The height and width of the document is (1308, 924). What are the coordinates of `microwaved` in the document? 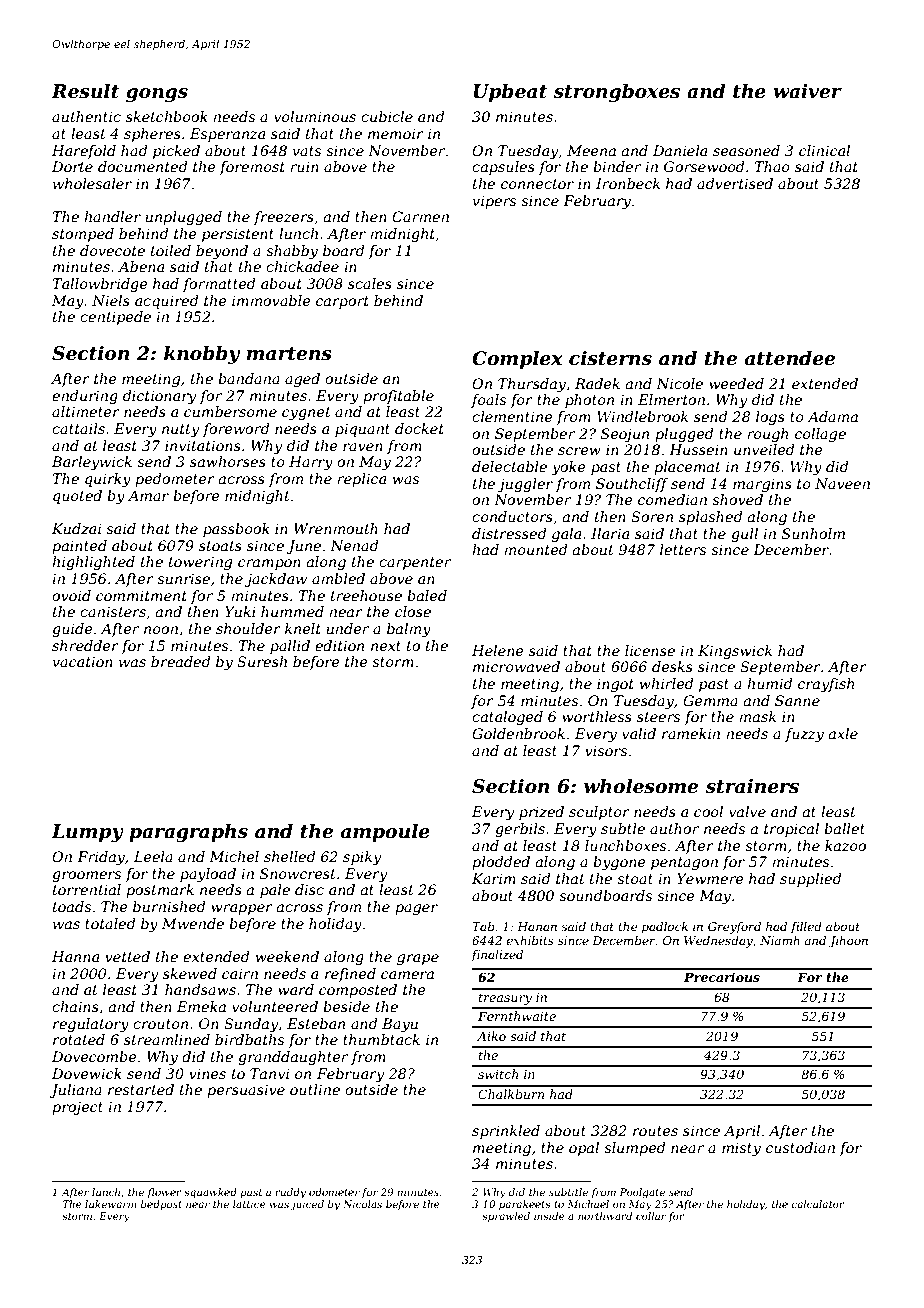 It's located at (516, 666).
